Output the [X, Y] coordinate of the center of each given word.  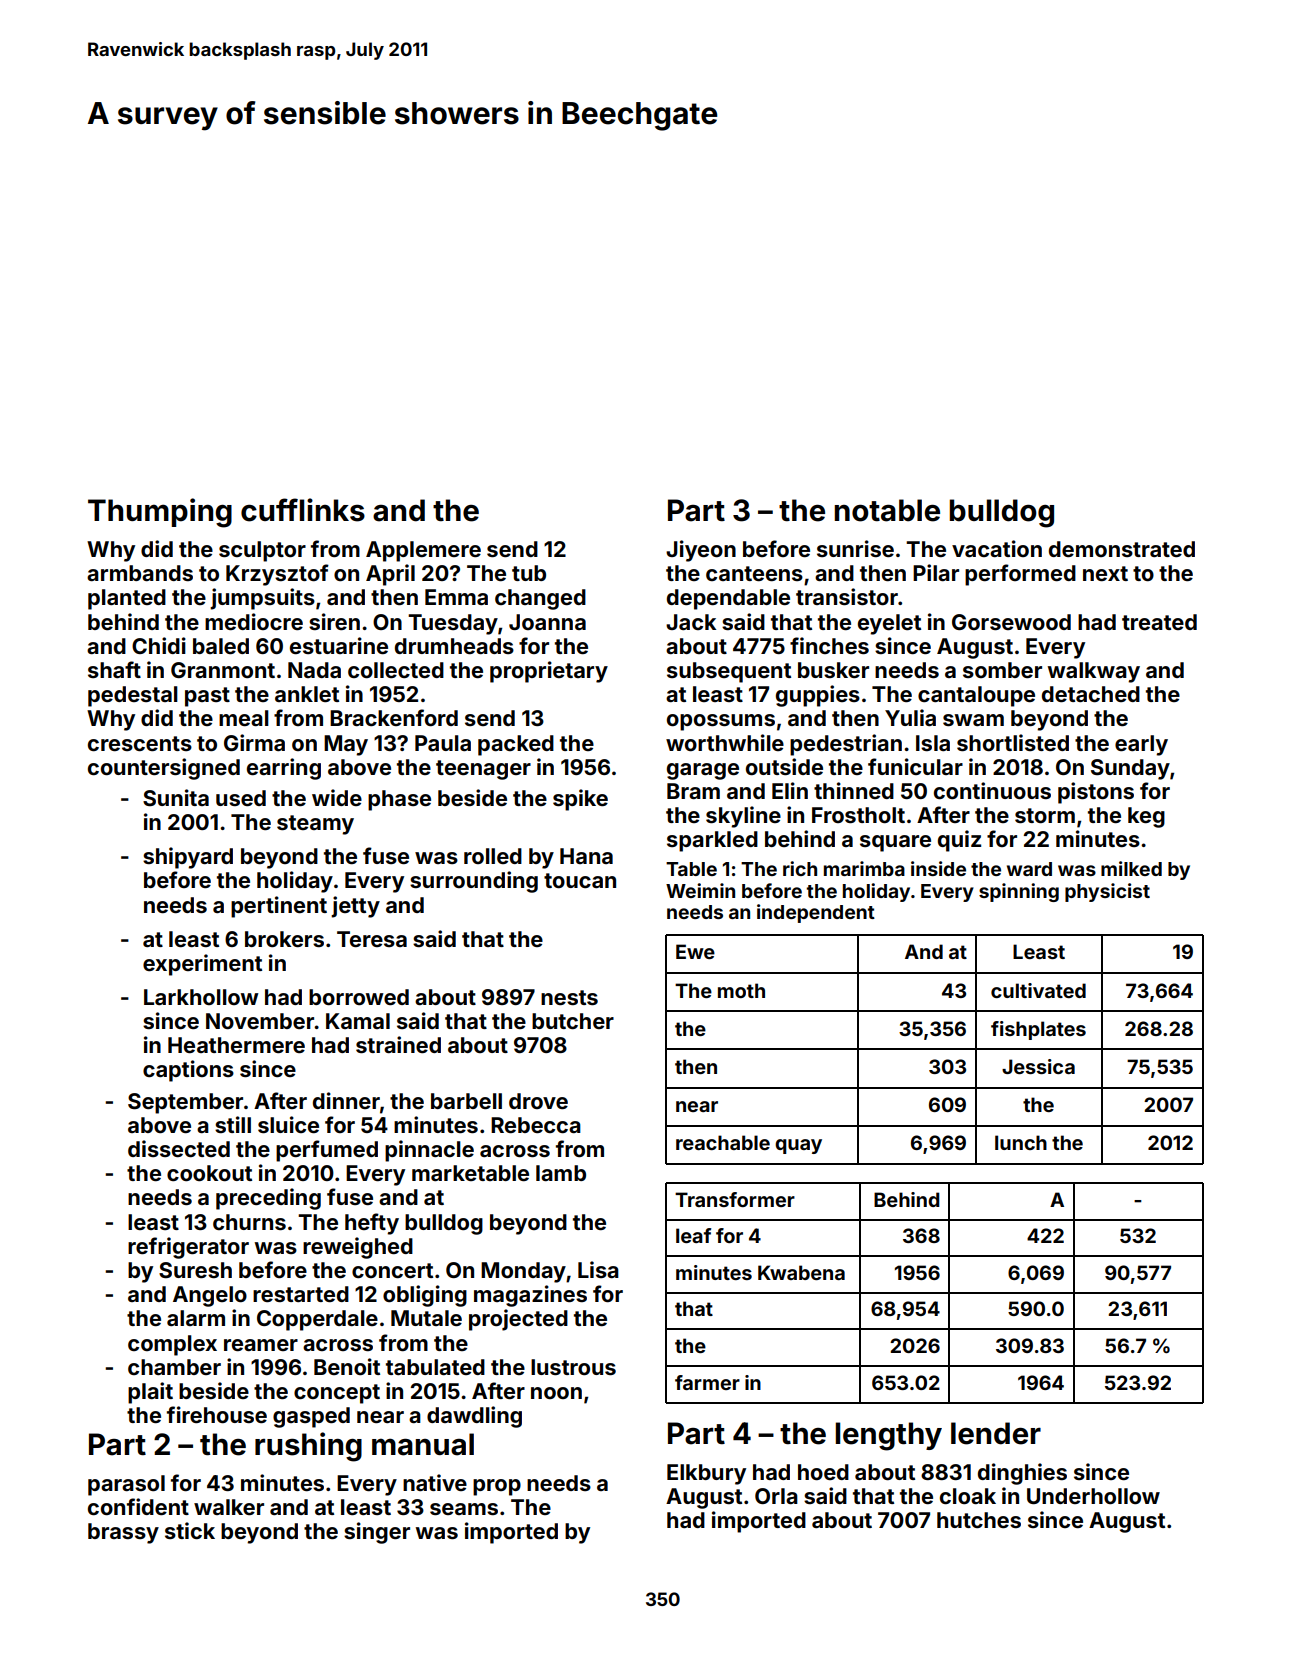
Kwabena [801, 1272]
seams [464, 1509]
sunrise [855, 548]
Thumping [160, 513]
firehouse [217, 1414]
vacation [997, 548]
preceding [268, 1199]
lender [996, 1433]
